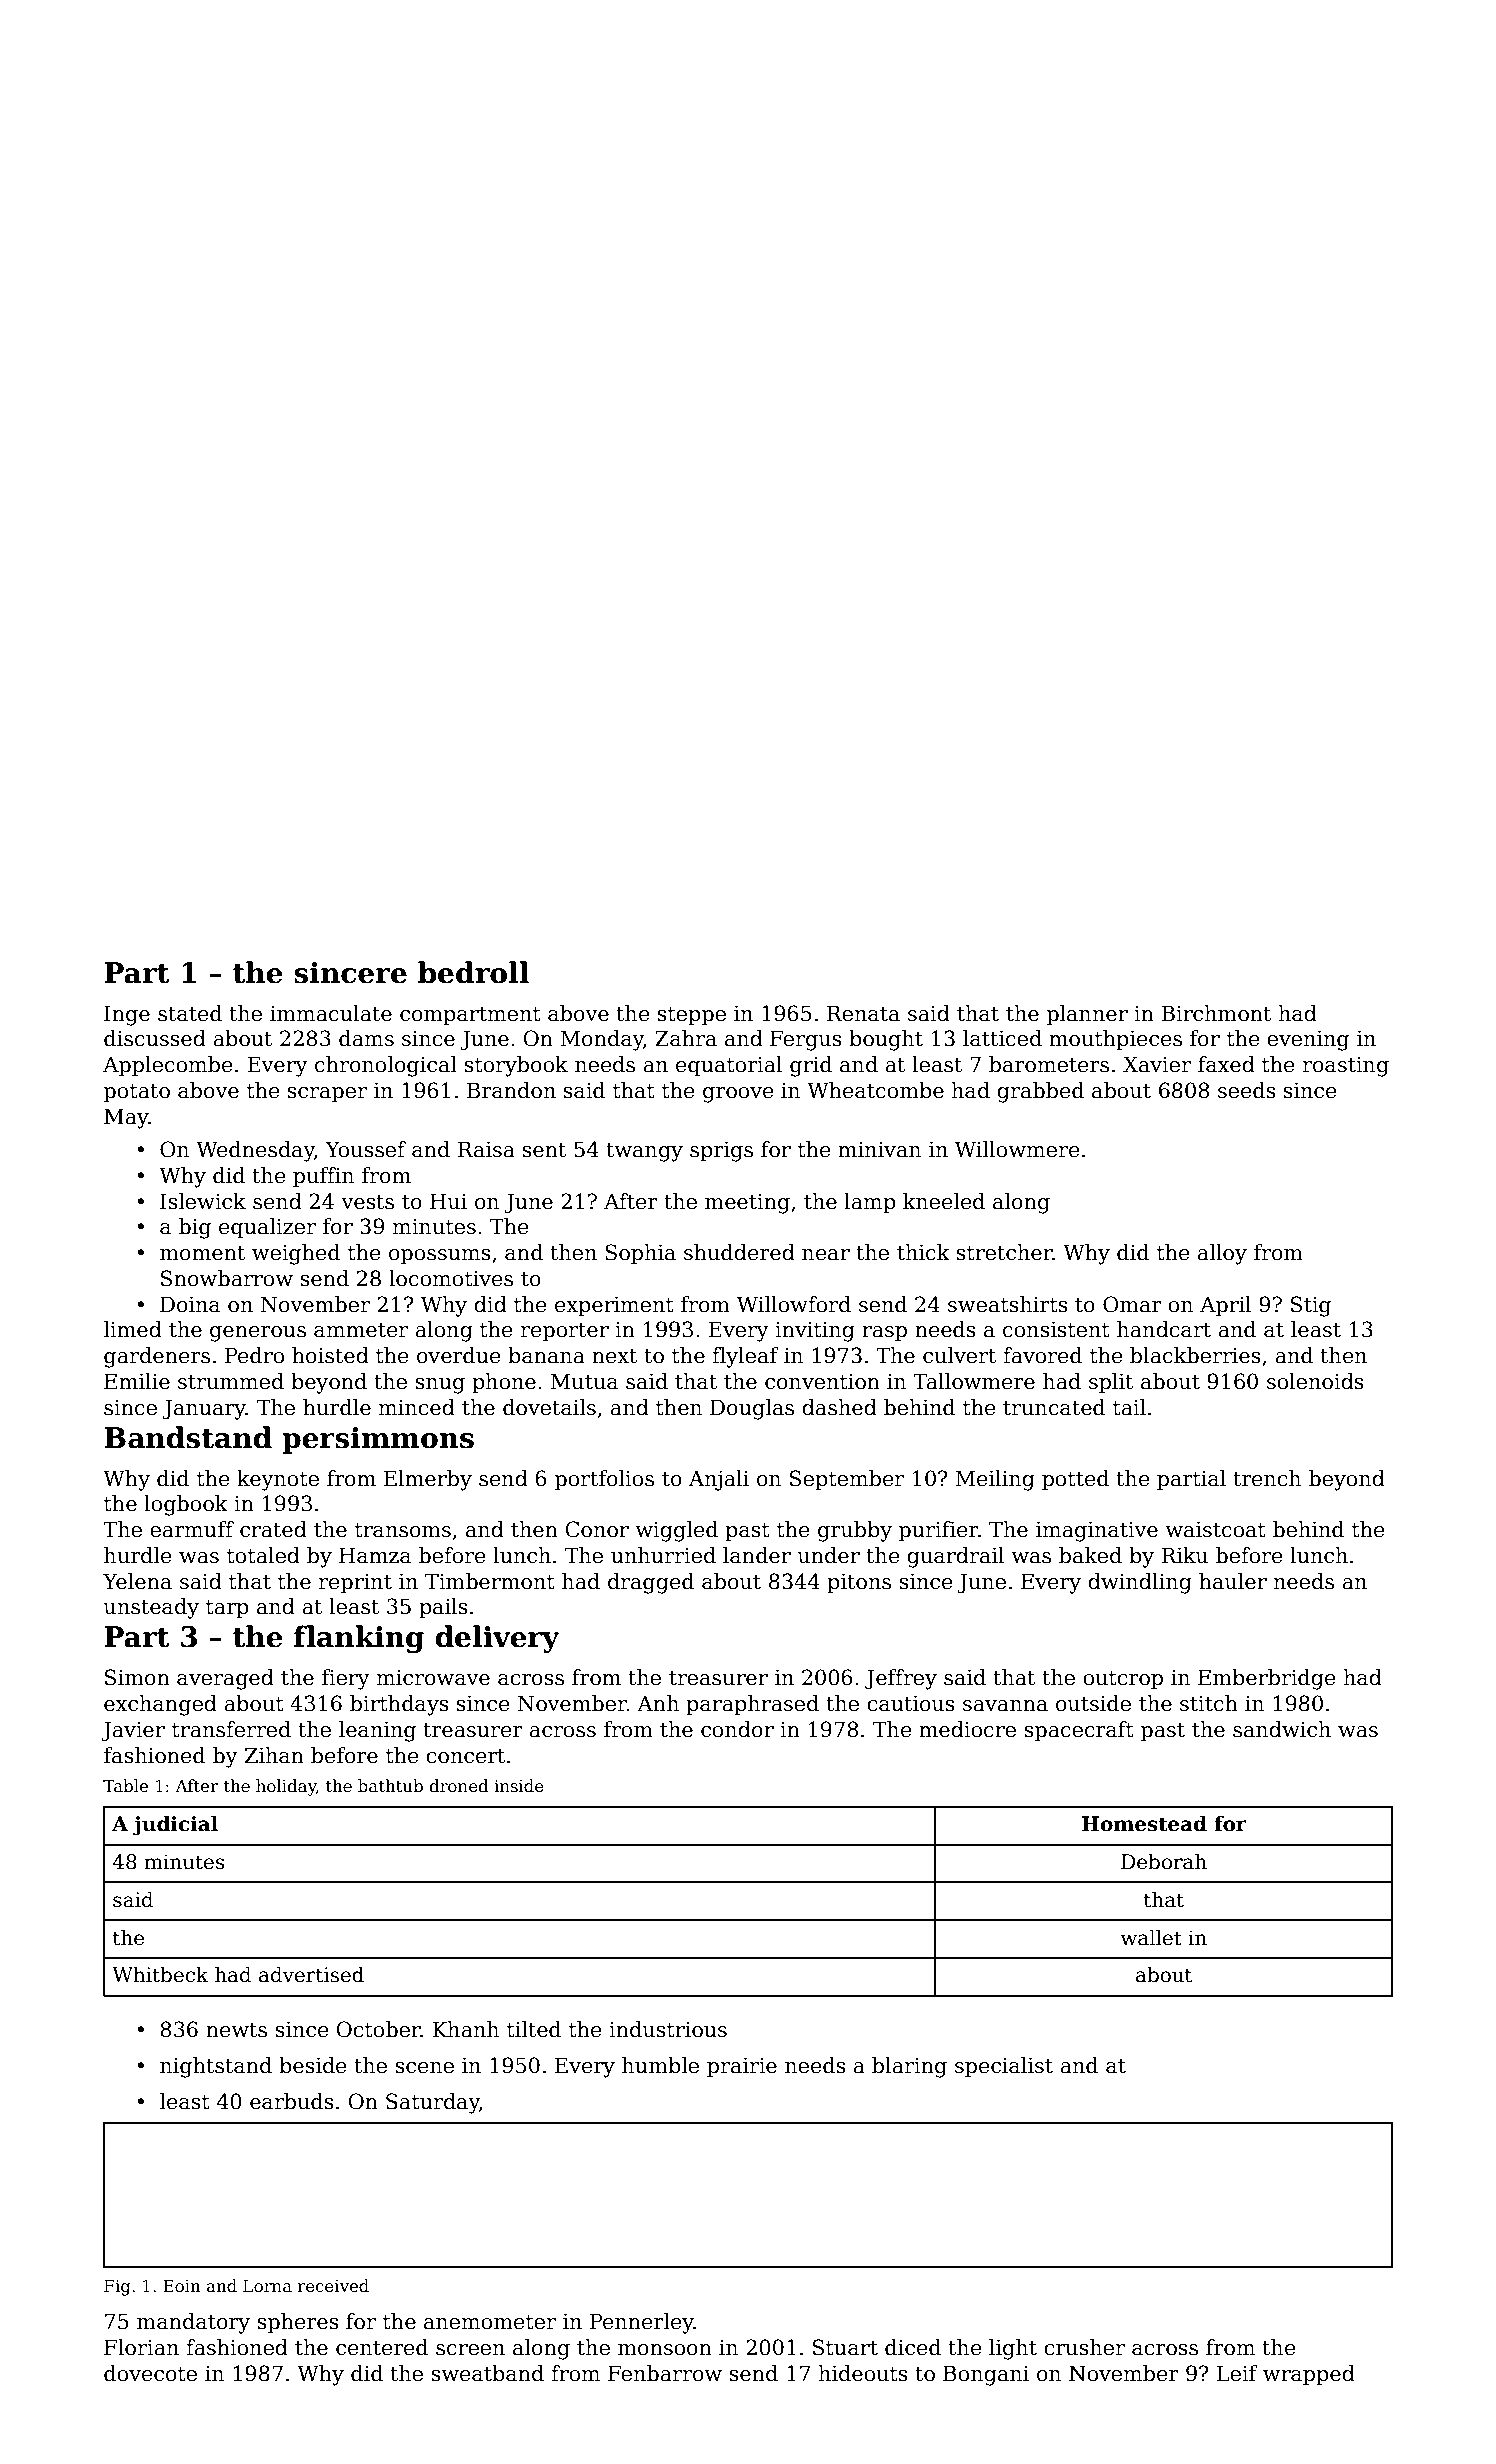  I want to click on condor, so click(737, 1729).
